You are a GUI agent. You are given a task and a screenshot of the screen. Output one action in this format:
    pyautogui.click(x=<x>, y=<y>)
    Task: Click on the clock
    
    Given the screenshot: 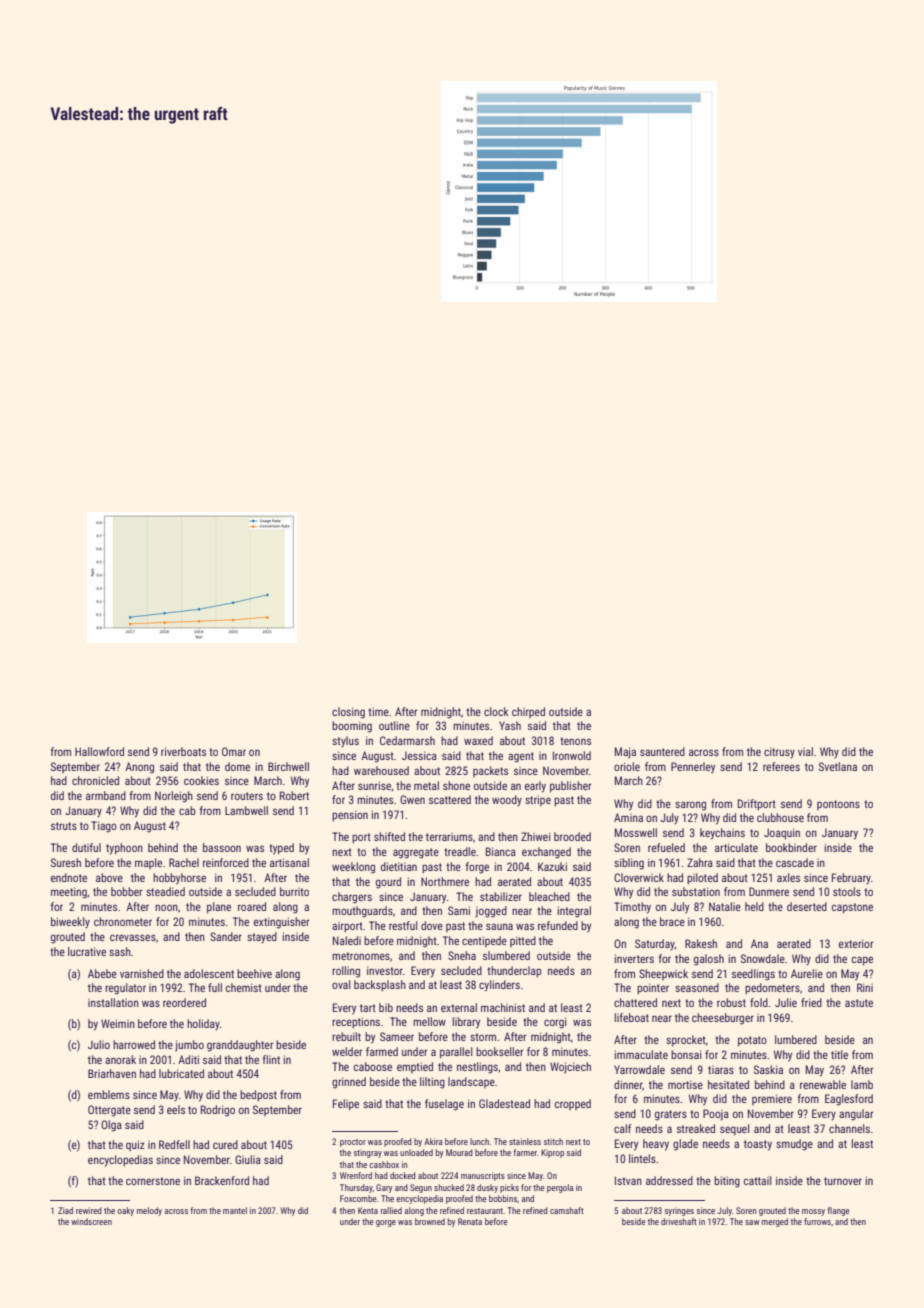 What is the action you would take?
    pyautogui.click(x=496, y=711)
